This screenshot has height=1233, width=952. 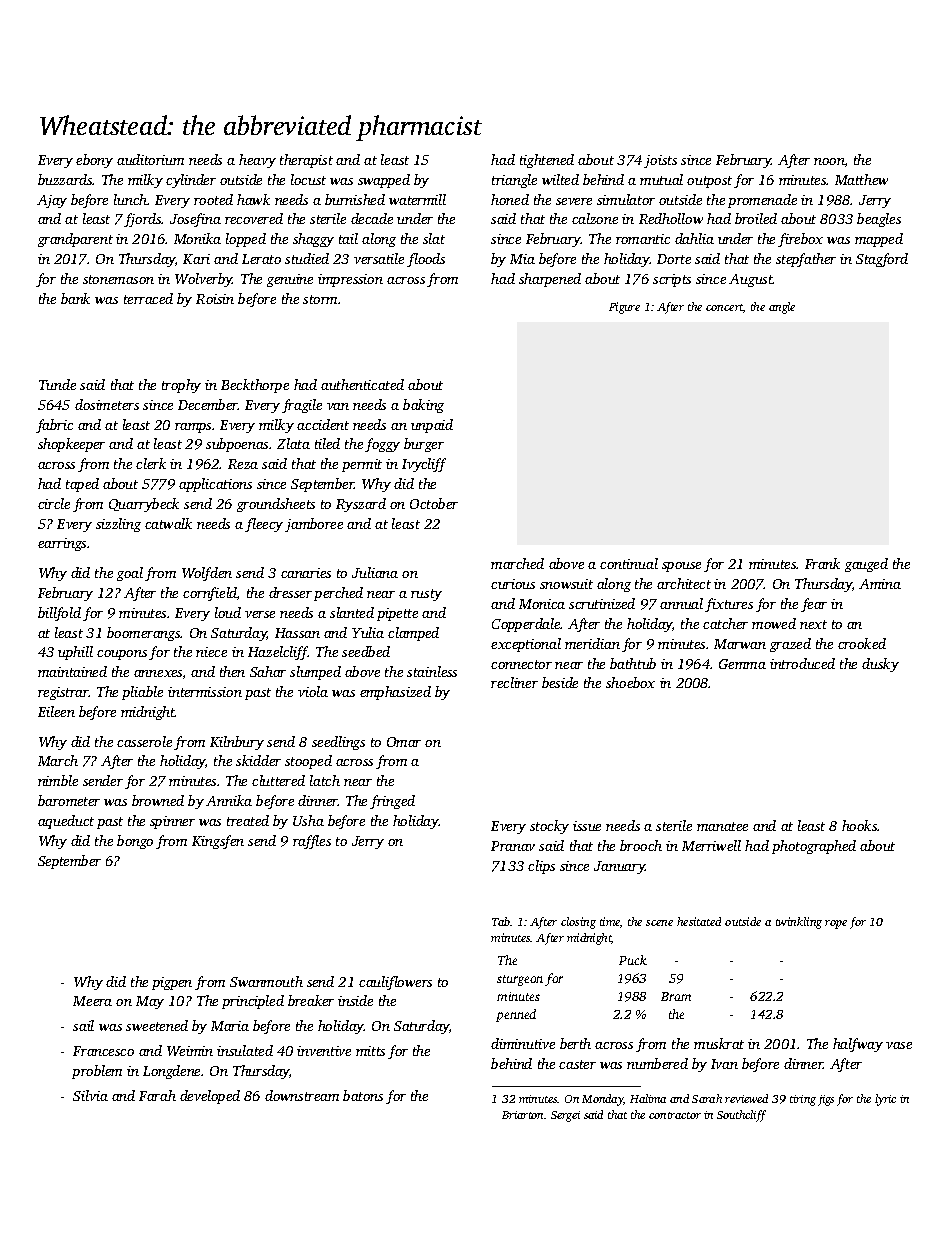 What do you see at coordinates (501, 921) in the screenshot?
I see `Tab` at bounding box center [501, 921].
